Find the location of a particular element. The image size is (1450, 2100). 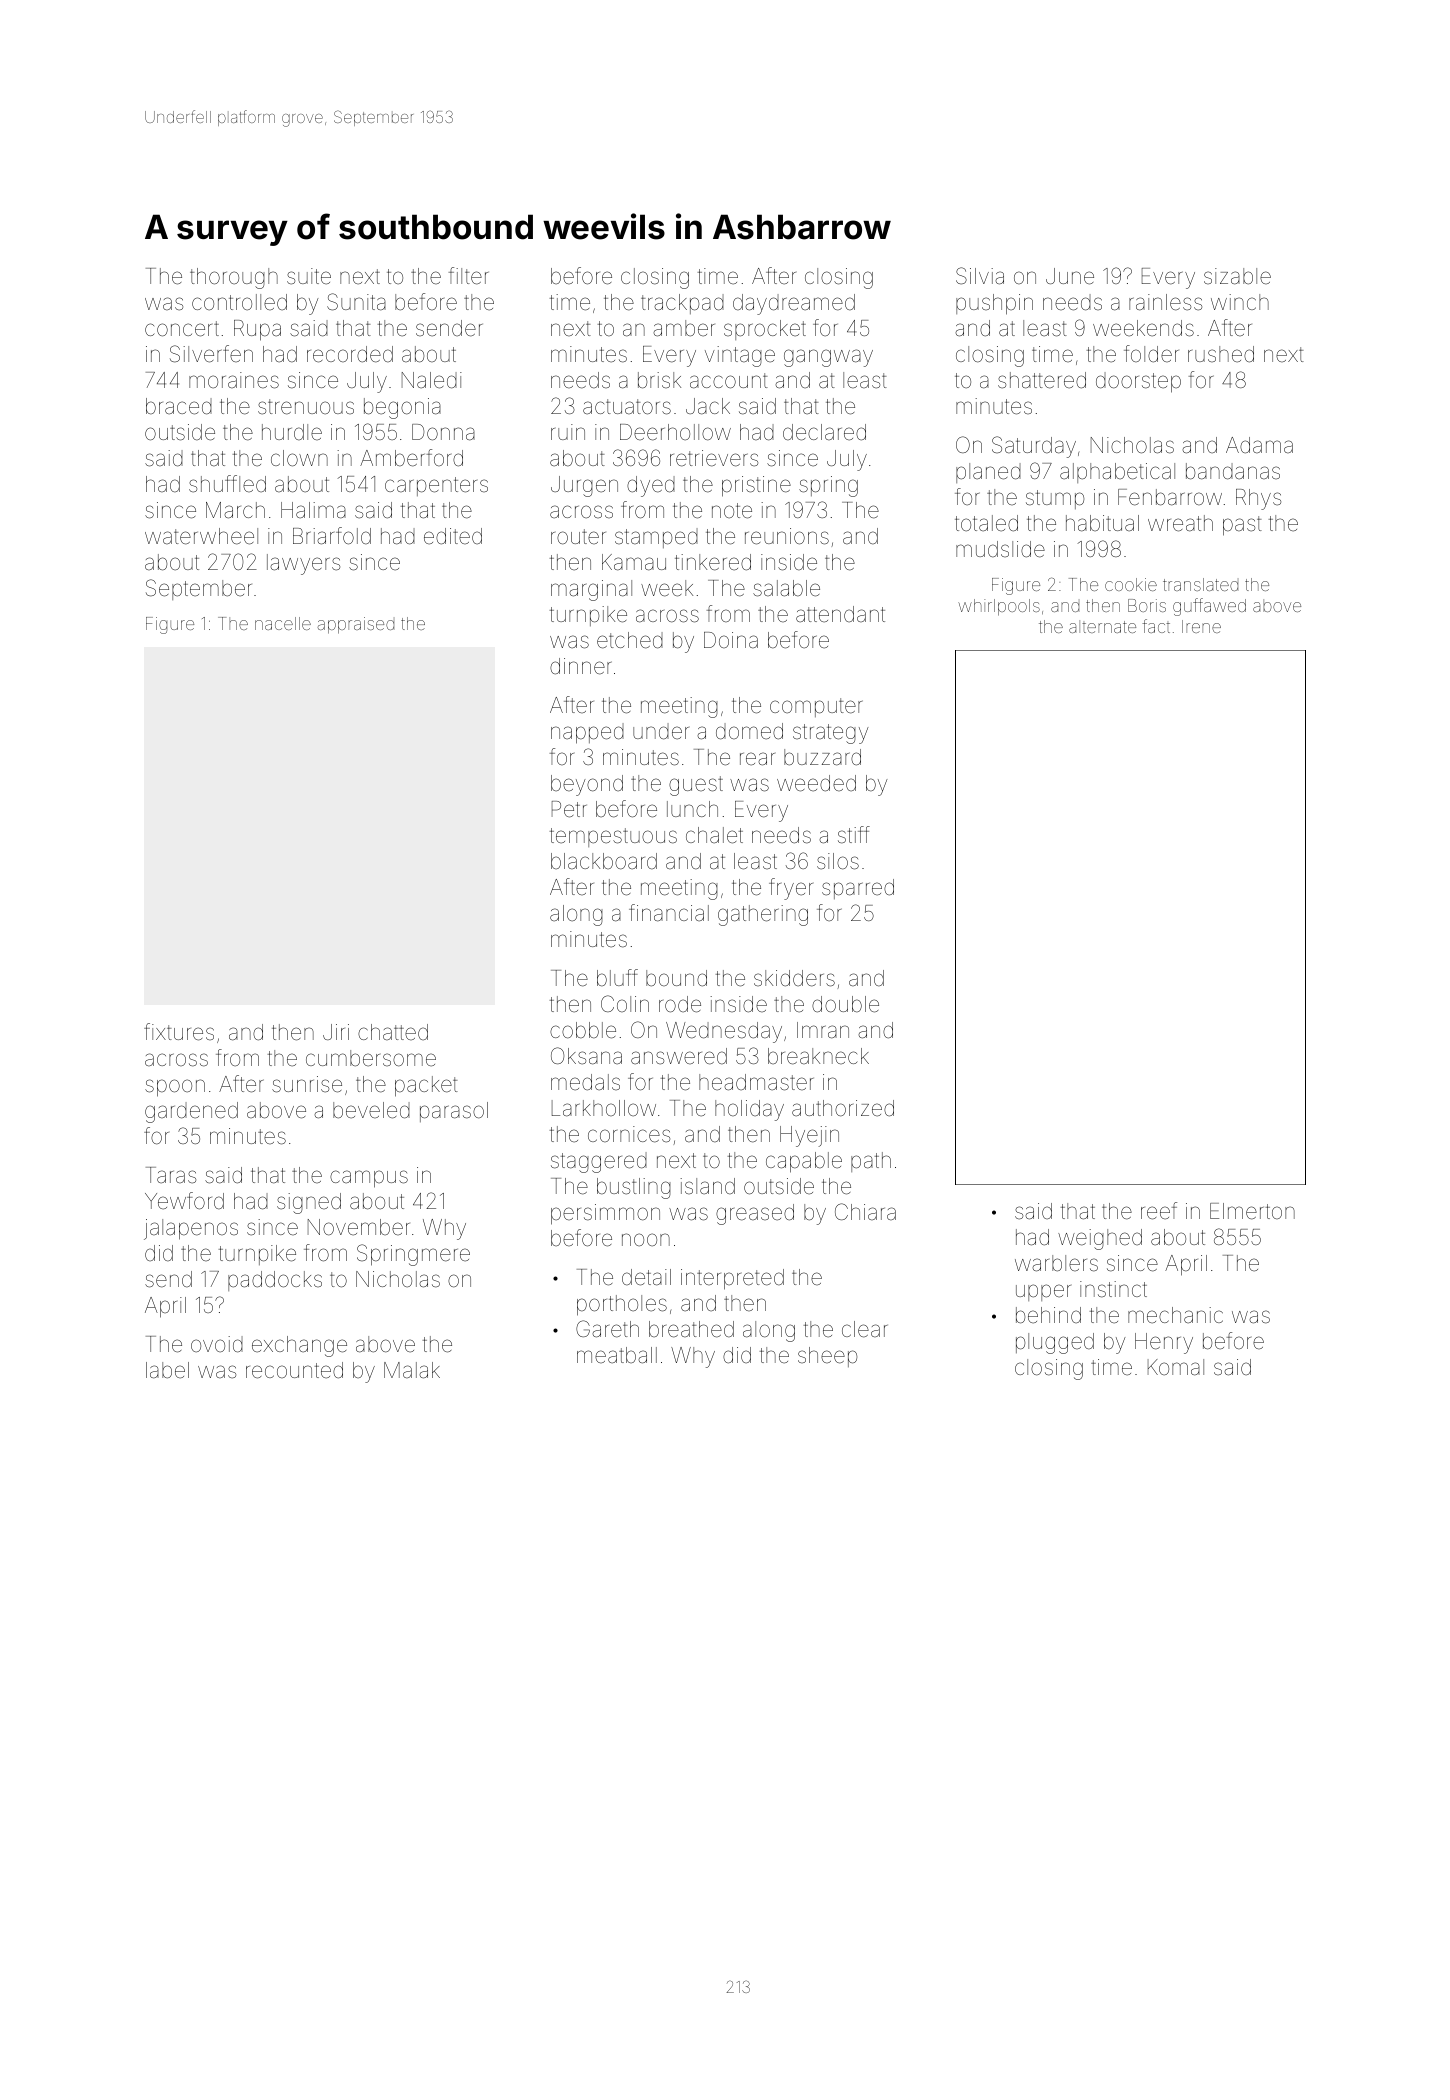

Silvia is located at coordinates (980, 276).
